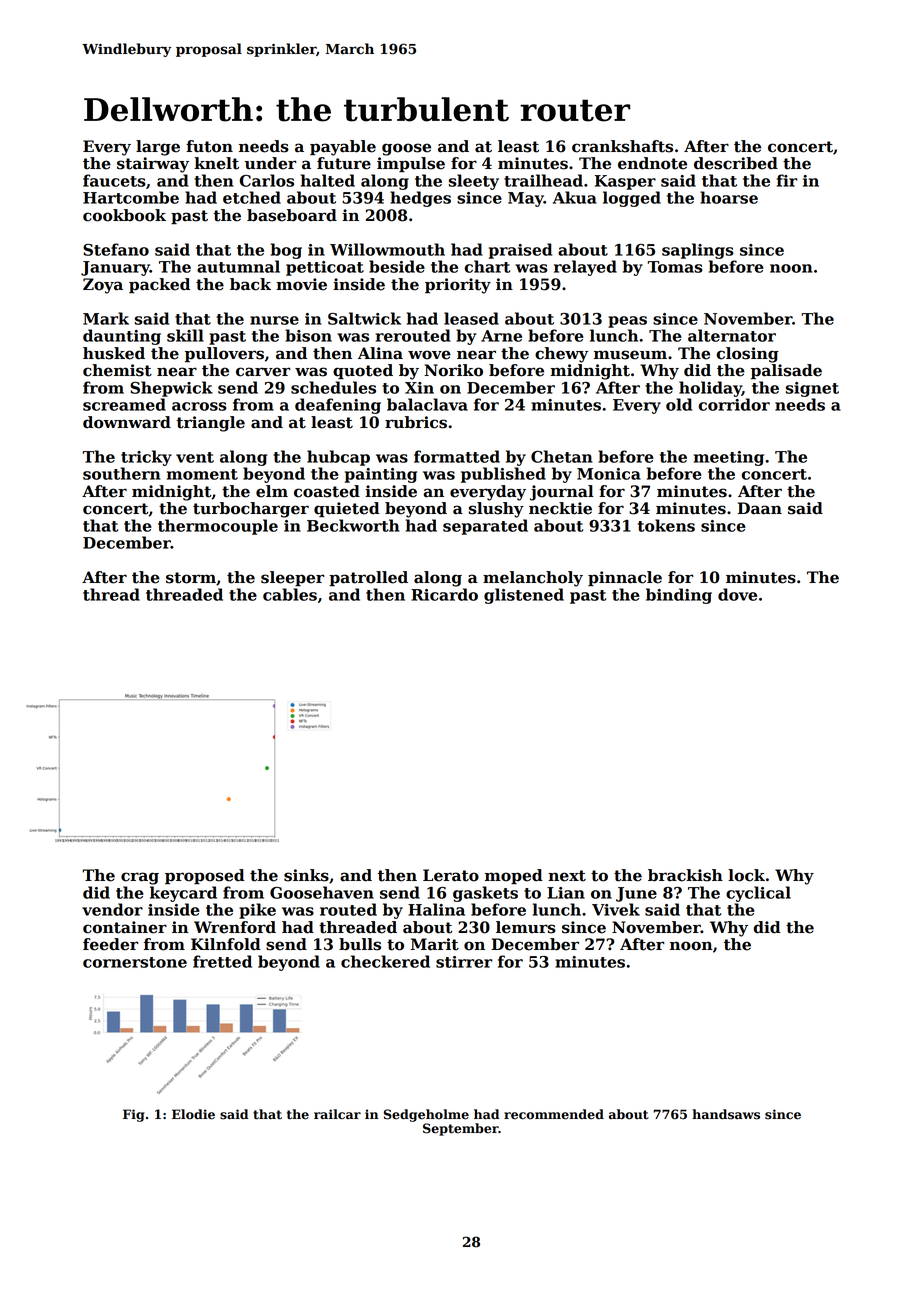 Image resolution: width=924 pixels, height=1308 pixels. Describe the element at coordinates (140, 878) in the image. I see `crag` at that location.
